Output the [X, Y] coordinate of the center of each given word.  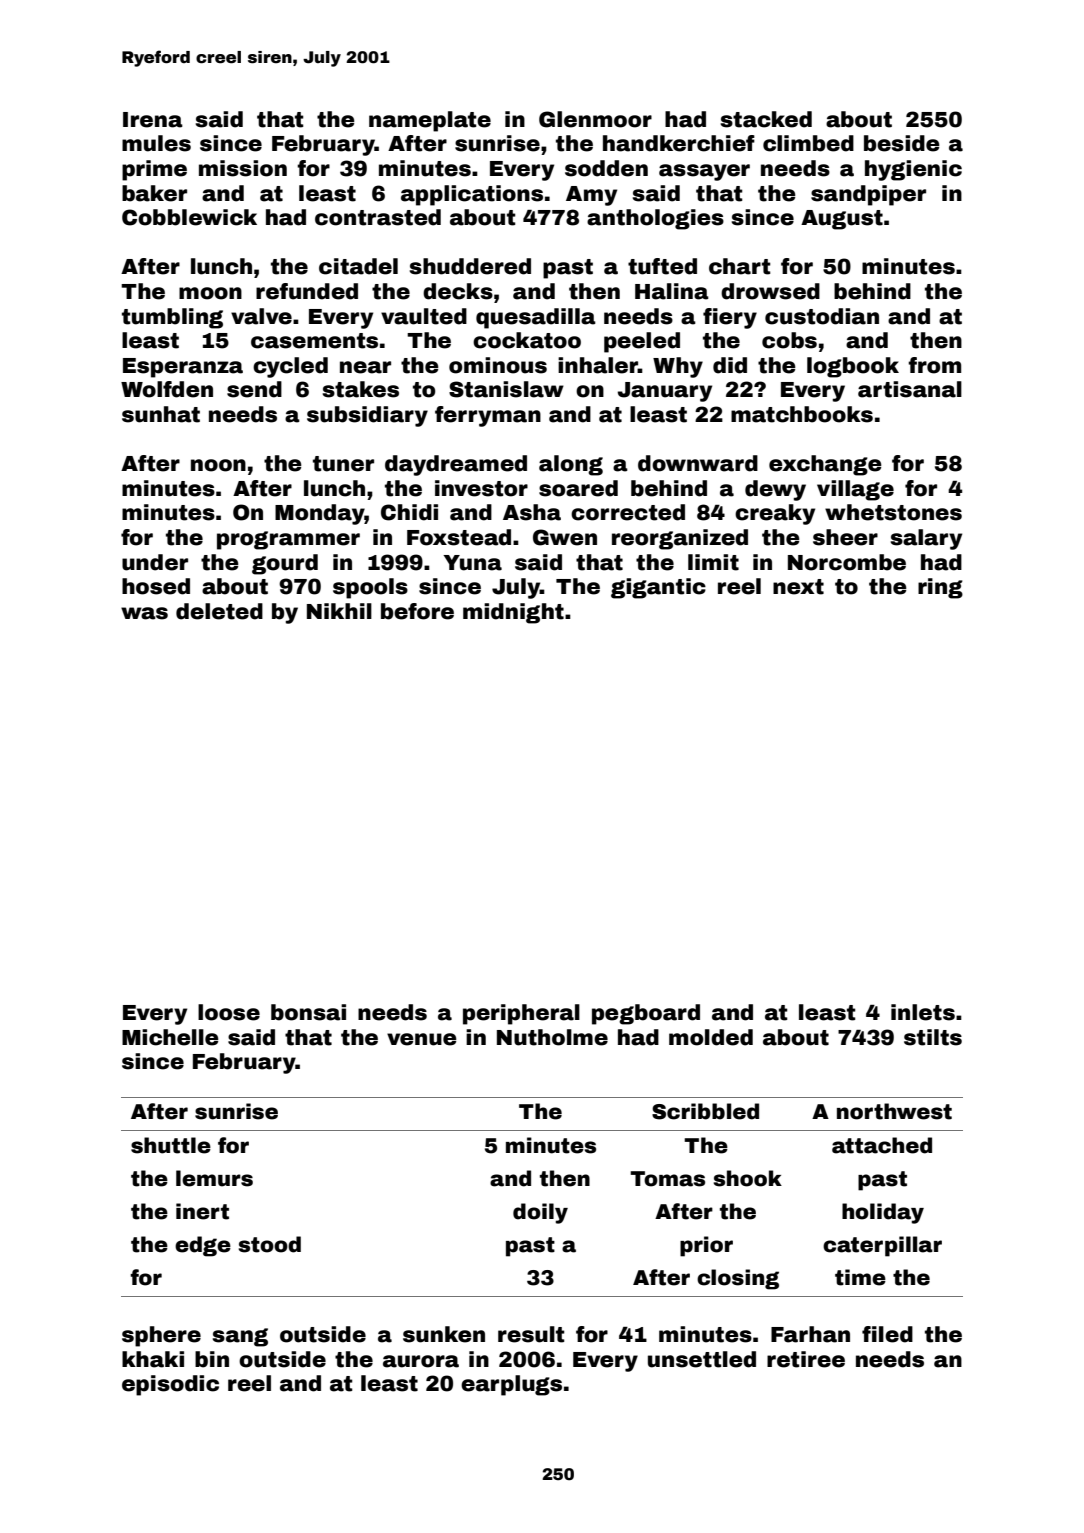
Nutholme [552, 1037]
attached [882, 1145]
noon [218, 465]
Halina [672, 291]
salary [926, 539]
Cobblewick [189, 217]
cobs [789, 340]
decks [458, 291]
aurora [421, 1361]
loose [229, 1012]
